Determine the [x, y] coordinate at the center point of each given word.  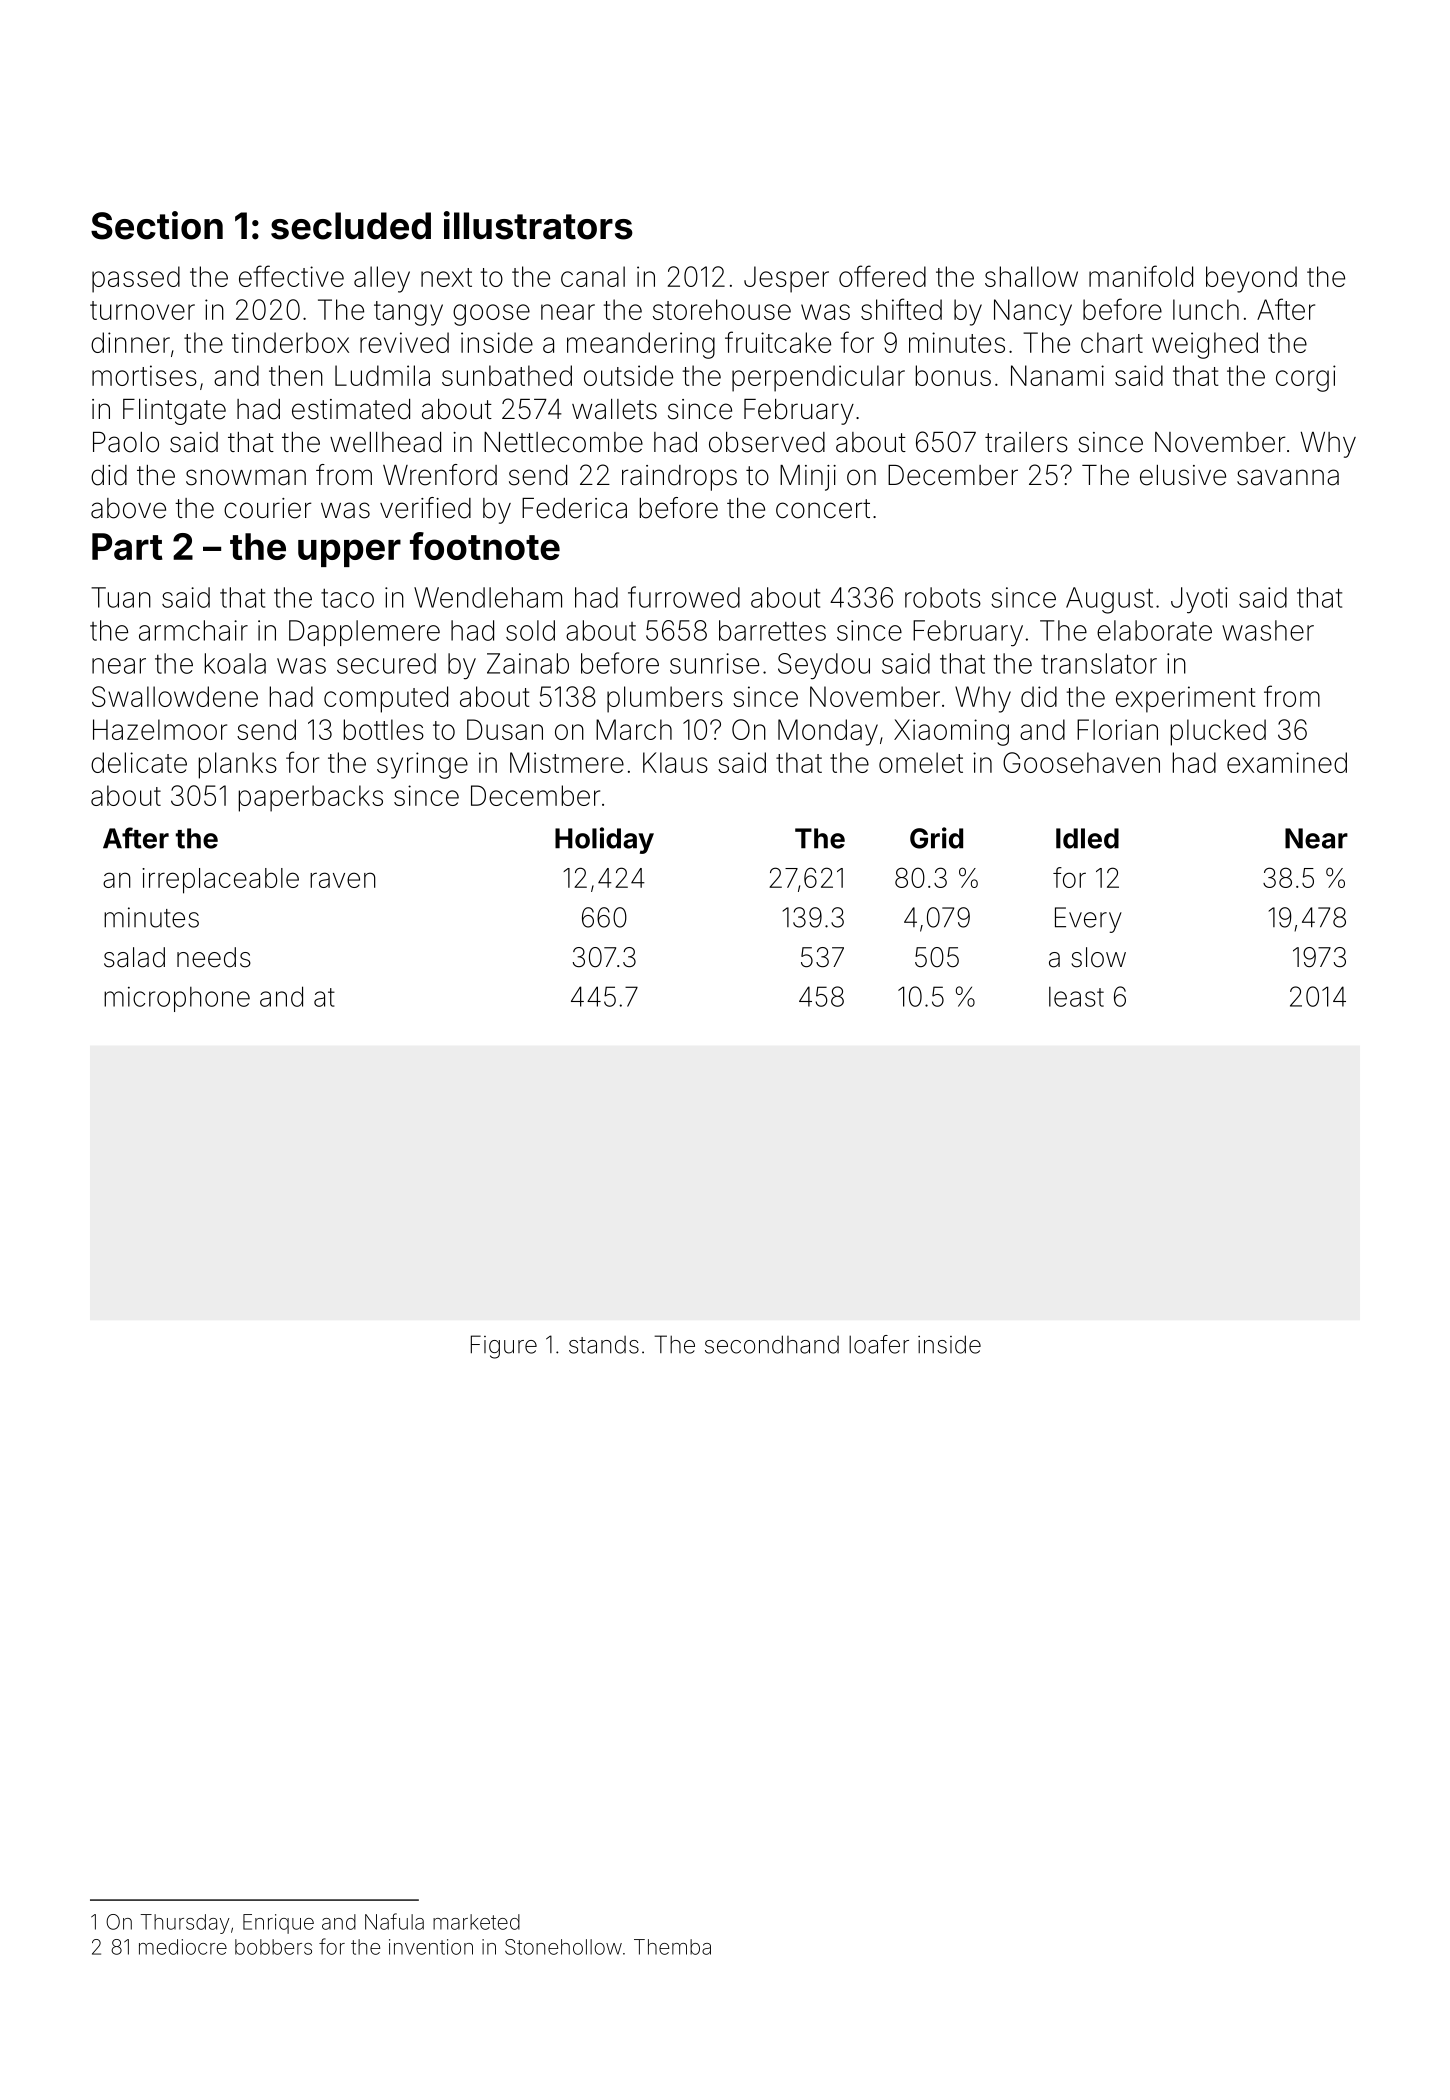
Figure [504, 1347]
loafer [879, 1344]
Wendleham [488, 597]
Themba [672, 1947]
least [1076, 997]
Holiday [604, 840]
